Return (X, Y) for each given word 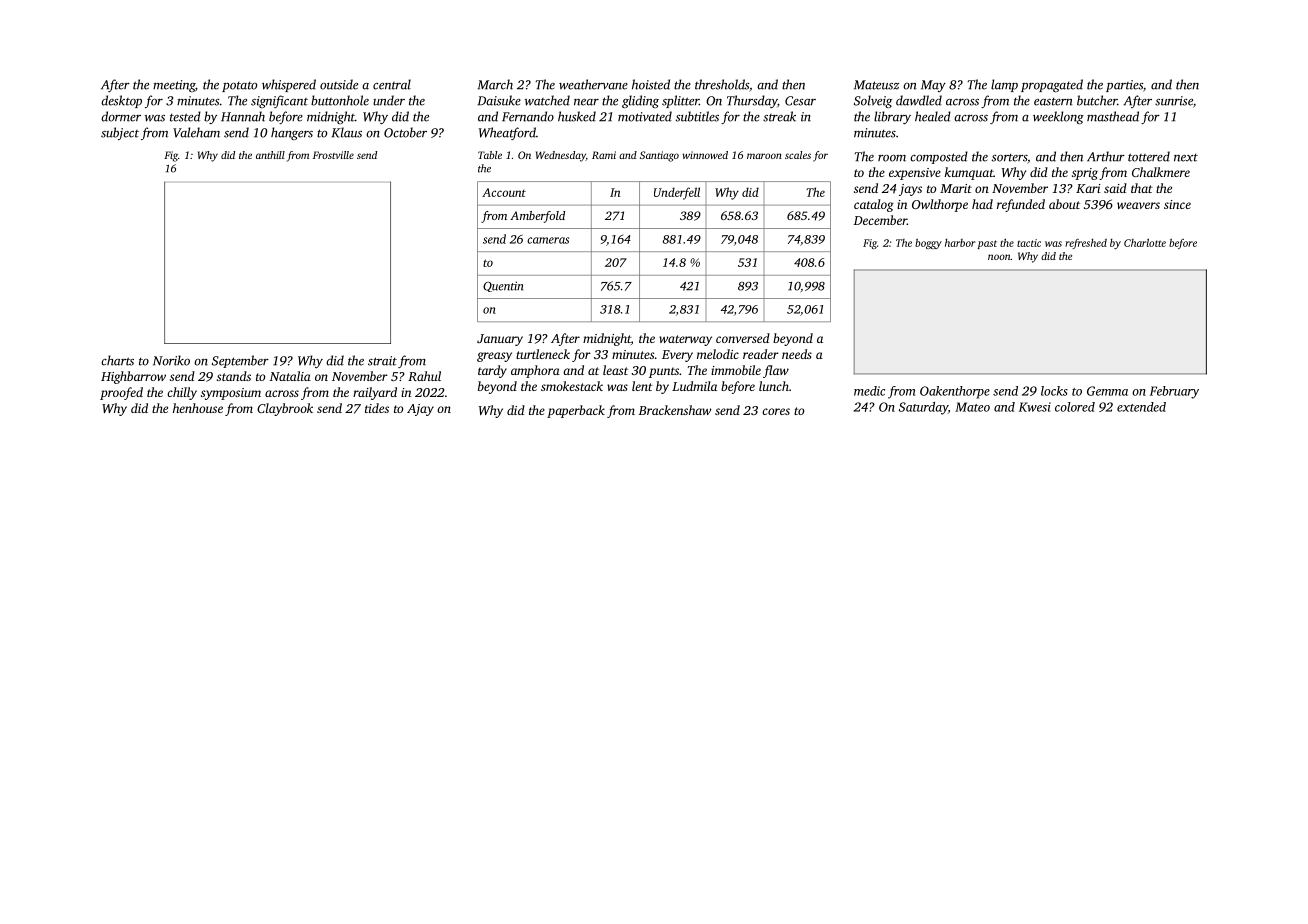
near (586, 102)
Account (504, 192)
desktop (121, 101)
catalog (874, 205)
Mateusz (876, 85)
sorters (1009, 158)
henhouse (198, 408)
